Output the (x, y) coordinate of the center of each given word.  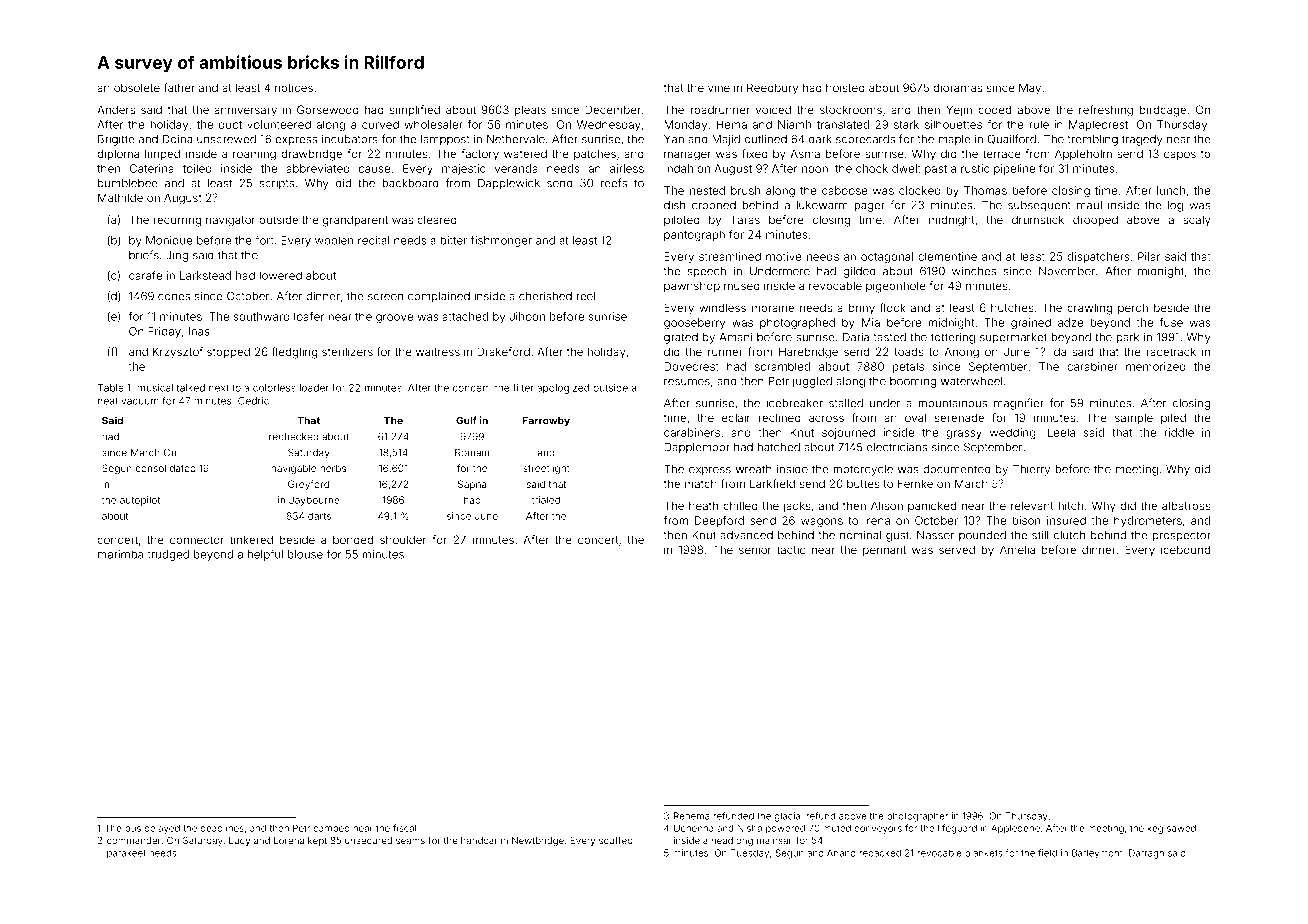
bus (133, 828)
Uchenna (694, 828)
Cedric (253, 401)
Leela (1061, 432)
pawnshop (692, 287)
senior (755, 549)
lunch (1171, 190)
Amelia (1017, 549)
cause (374, 169)
